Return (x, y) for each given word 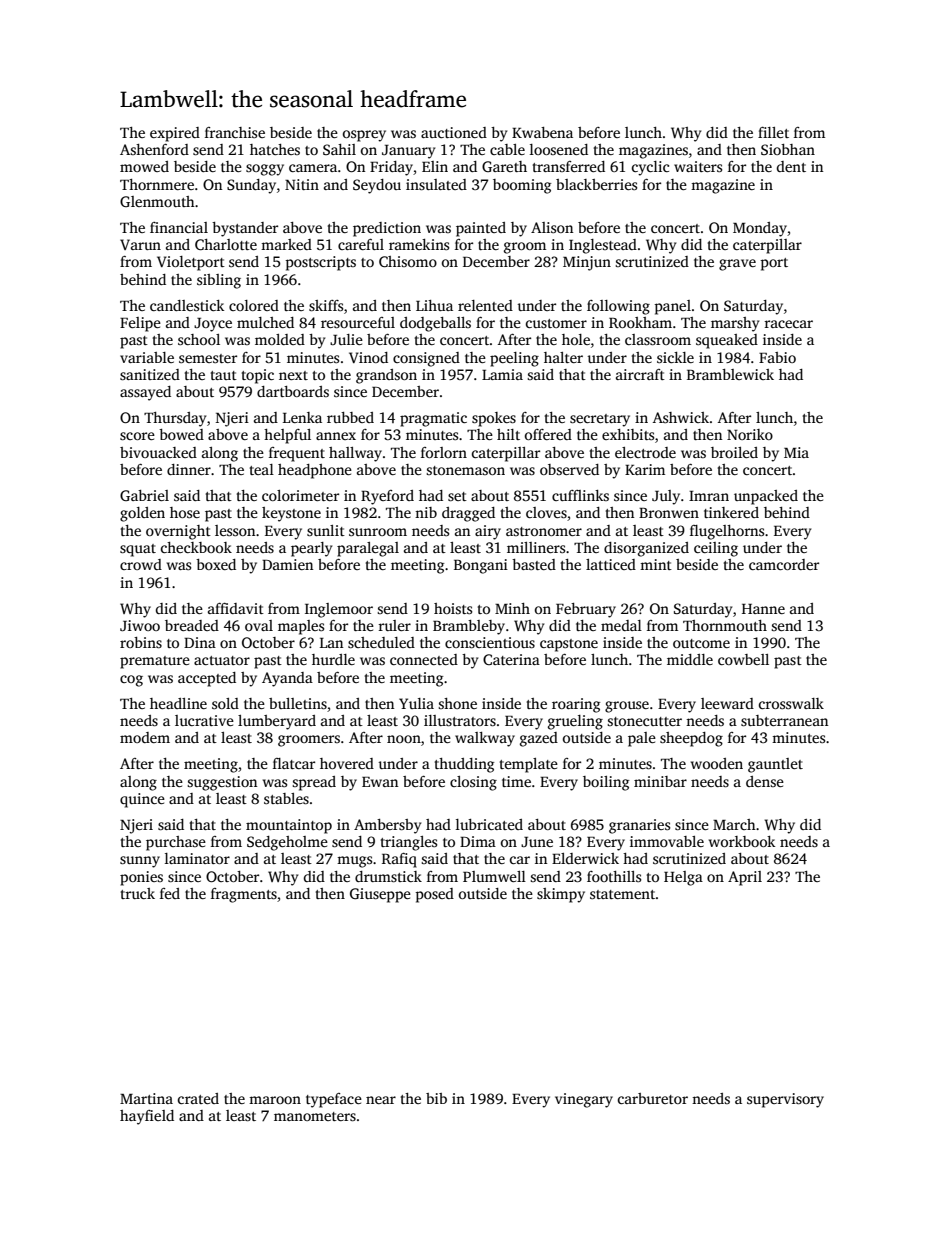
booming (522, 186)
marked (286, 244)
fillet (773, 132)
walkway (485, 739)
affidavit (236, 608)
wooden (717, 763)
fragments (244, 895)
